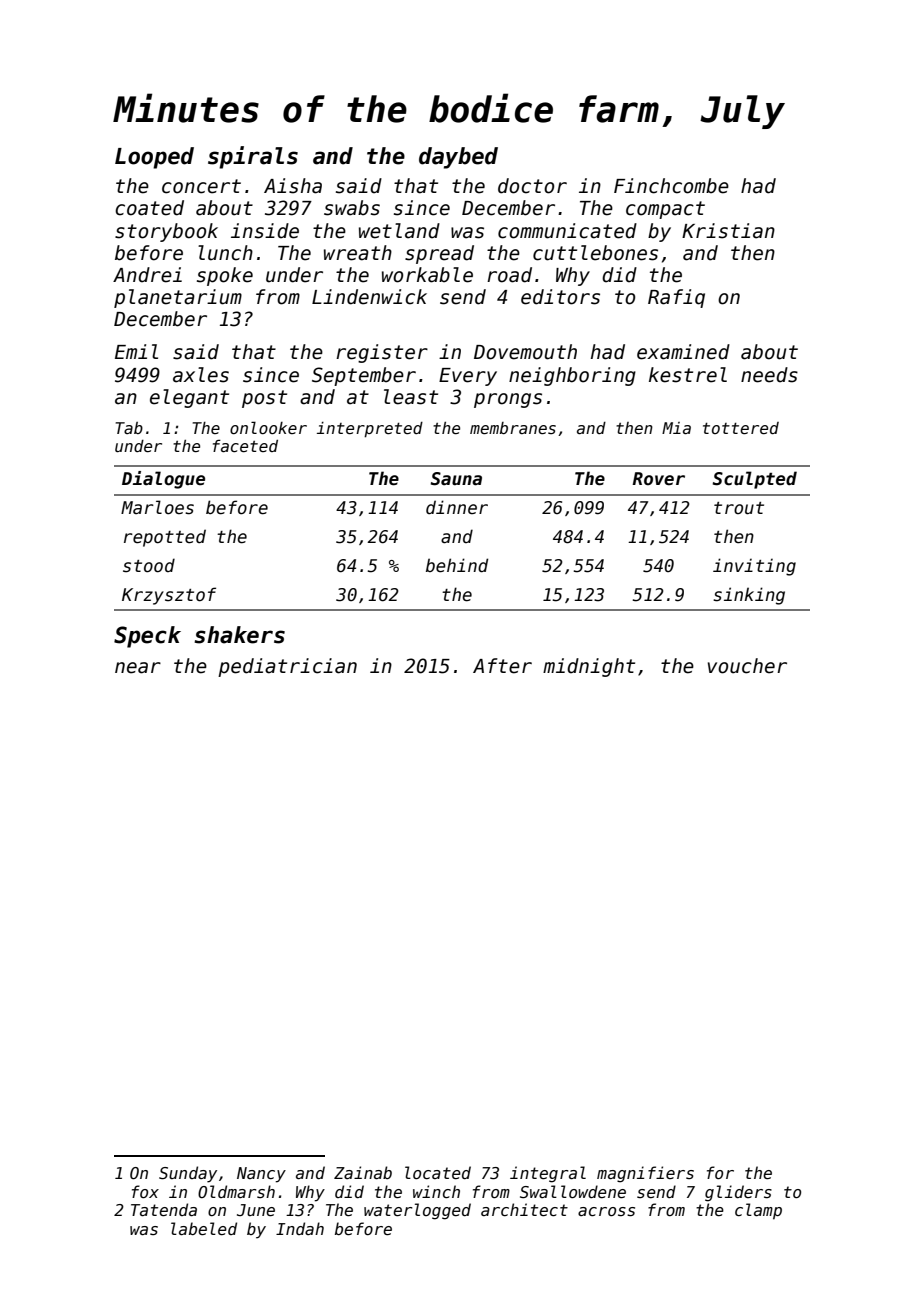 The image size is (924, 1311). Describe the element at coordinates (468, 377) in the screenshot. I see `Every` at that location.
